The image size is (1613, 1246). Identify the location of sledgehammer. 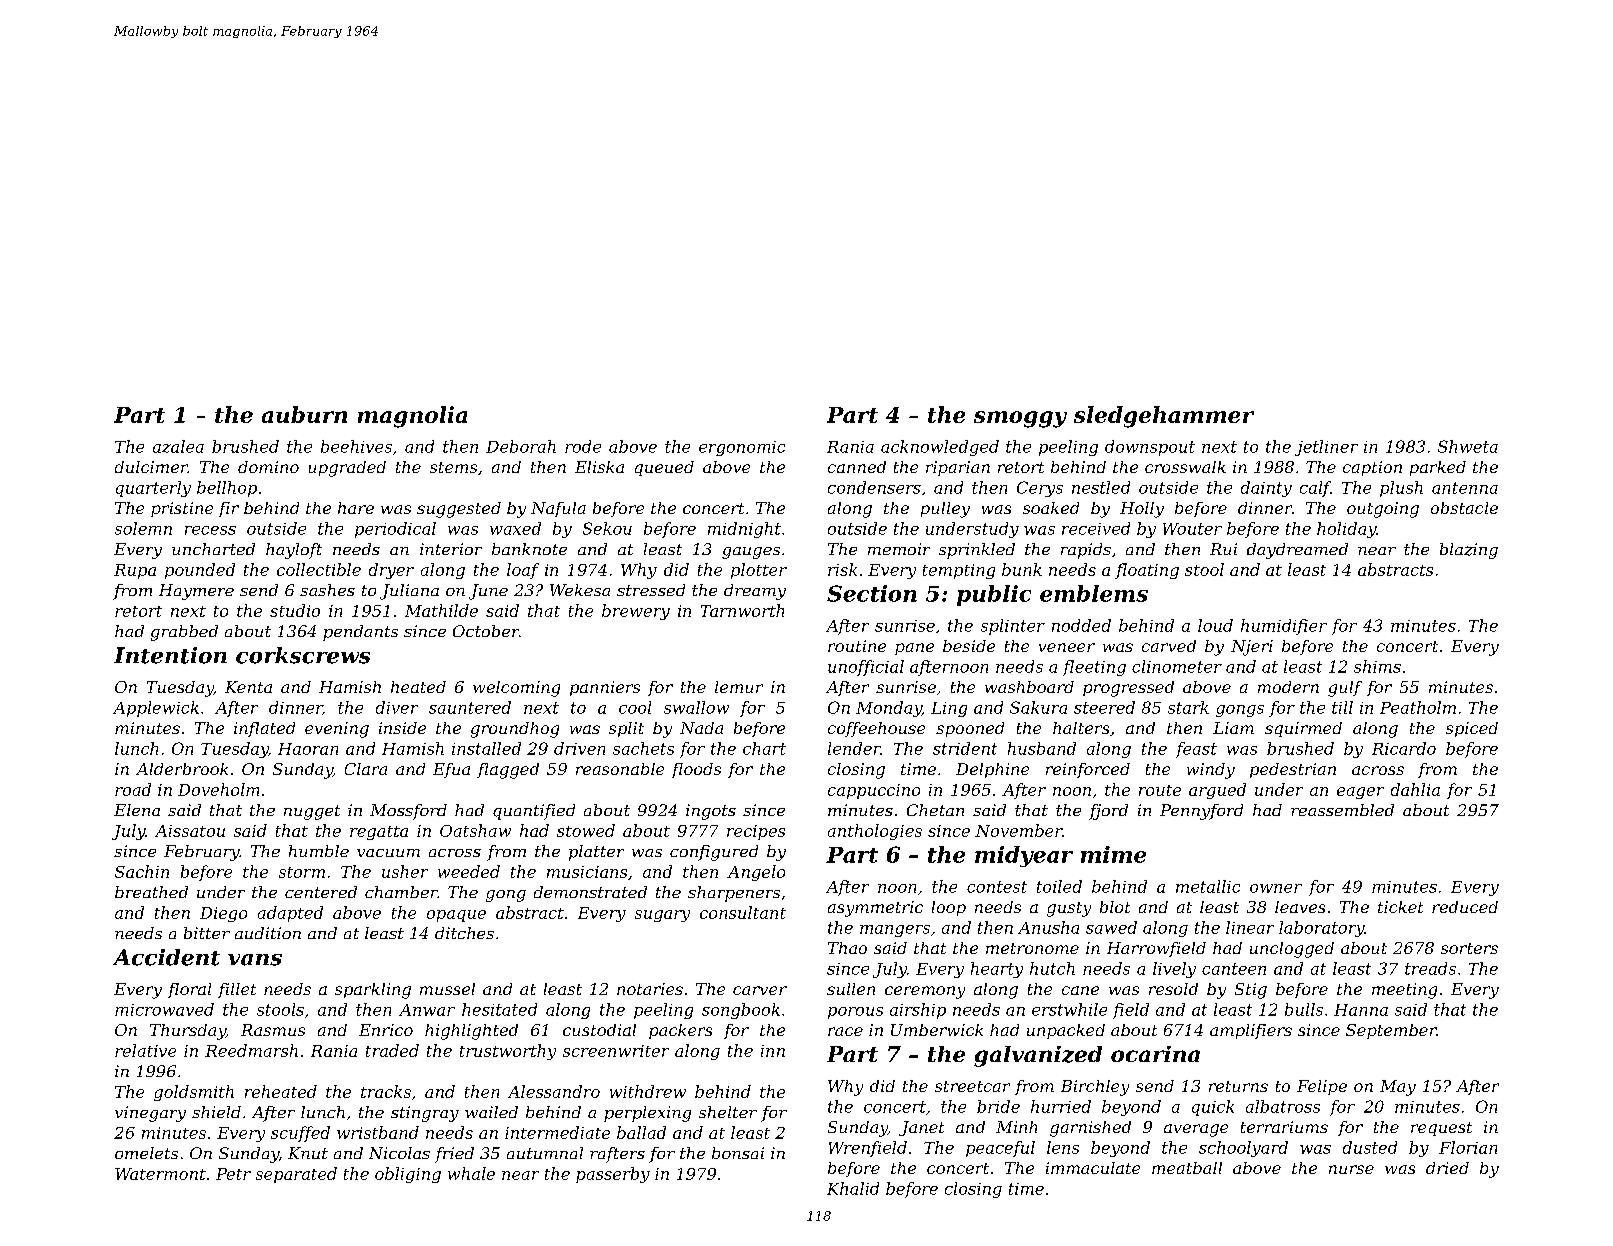
(1164, 417).
